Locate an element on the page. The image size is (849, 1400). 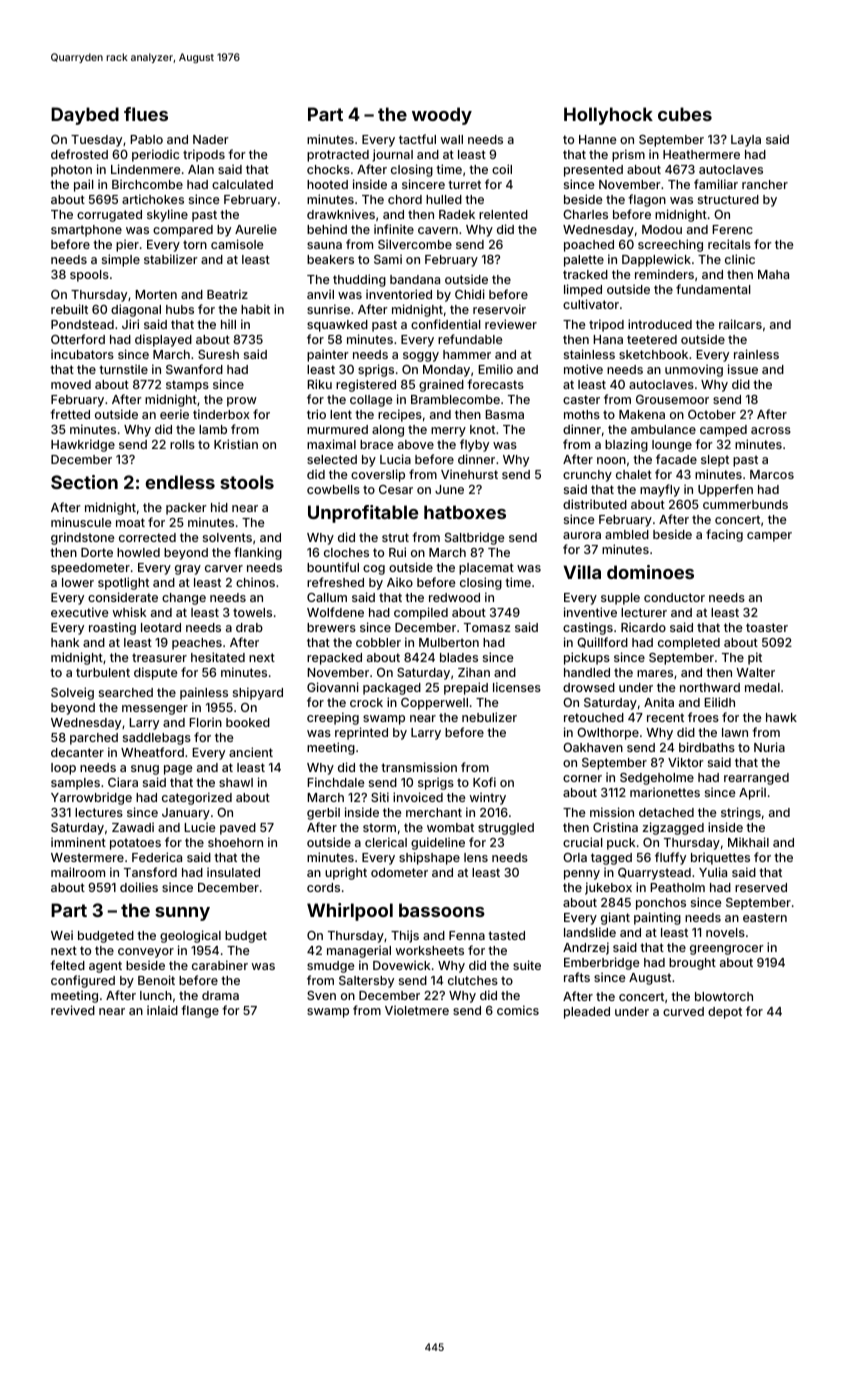
towels is located at coordinates (252, 612).
